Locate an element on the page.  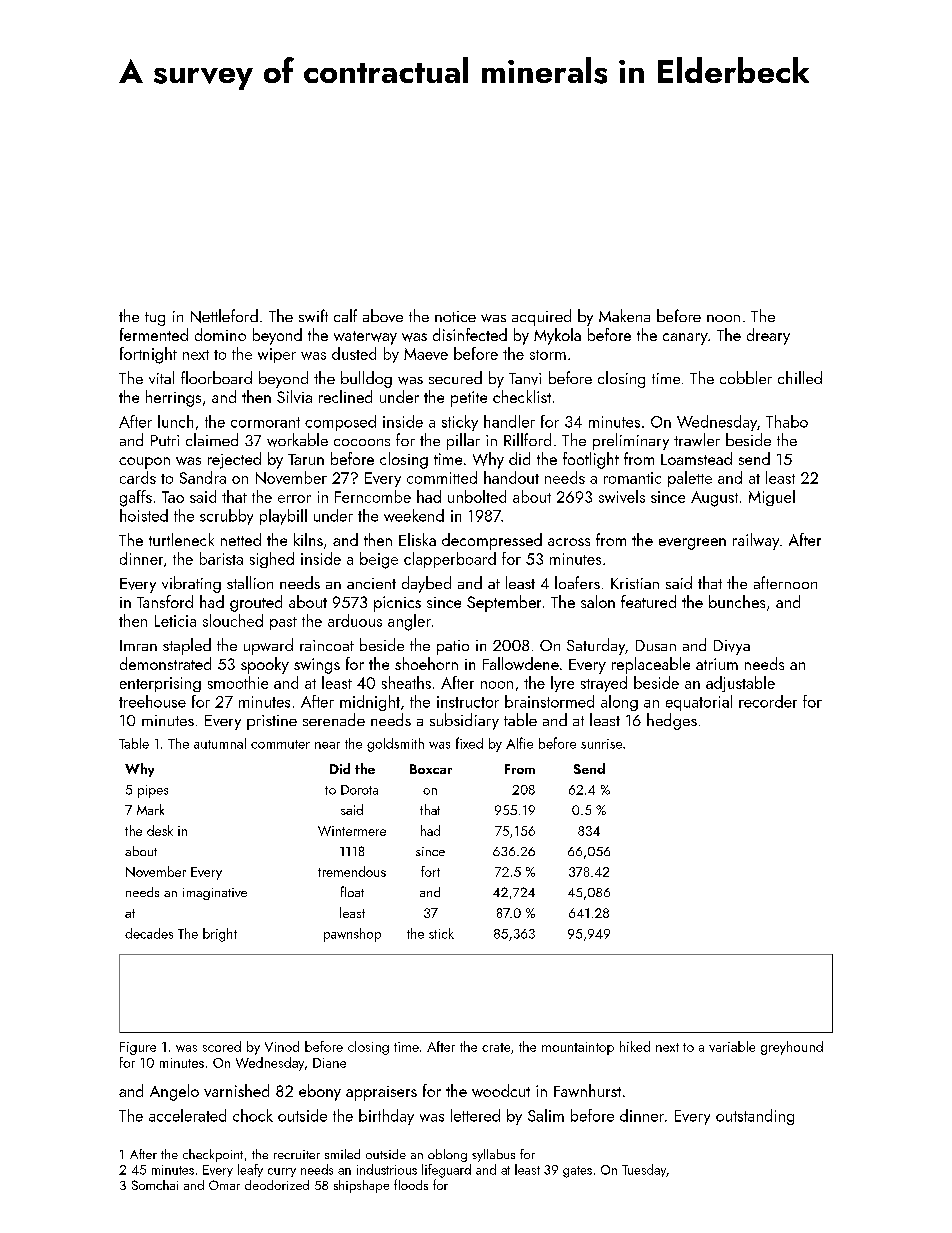
equatorial is located at coordinates (699, 703).
